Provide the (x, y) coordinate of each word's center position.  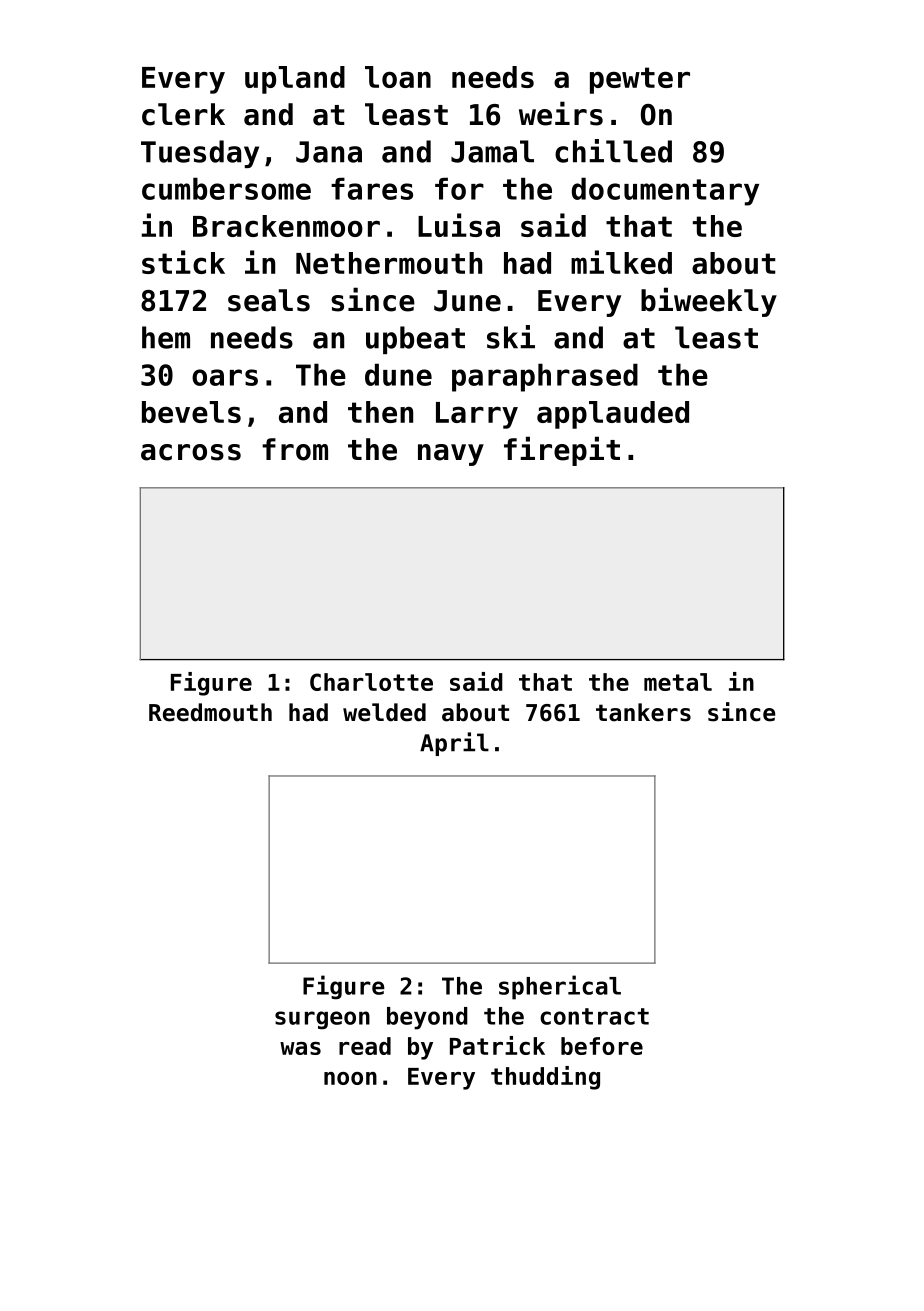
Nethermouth (389, 263)
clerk (183, 114)
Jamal (492, 151)
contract (594, 1016)
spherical (560, 987)
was (300, 1048)
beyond (427, 1018)
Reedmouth (210, 712)
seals (269, 300)
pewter (640, 80)
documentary (665, 191)
